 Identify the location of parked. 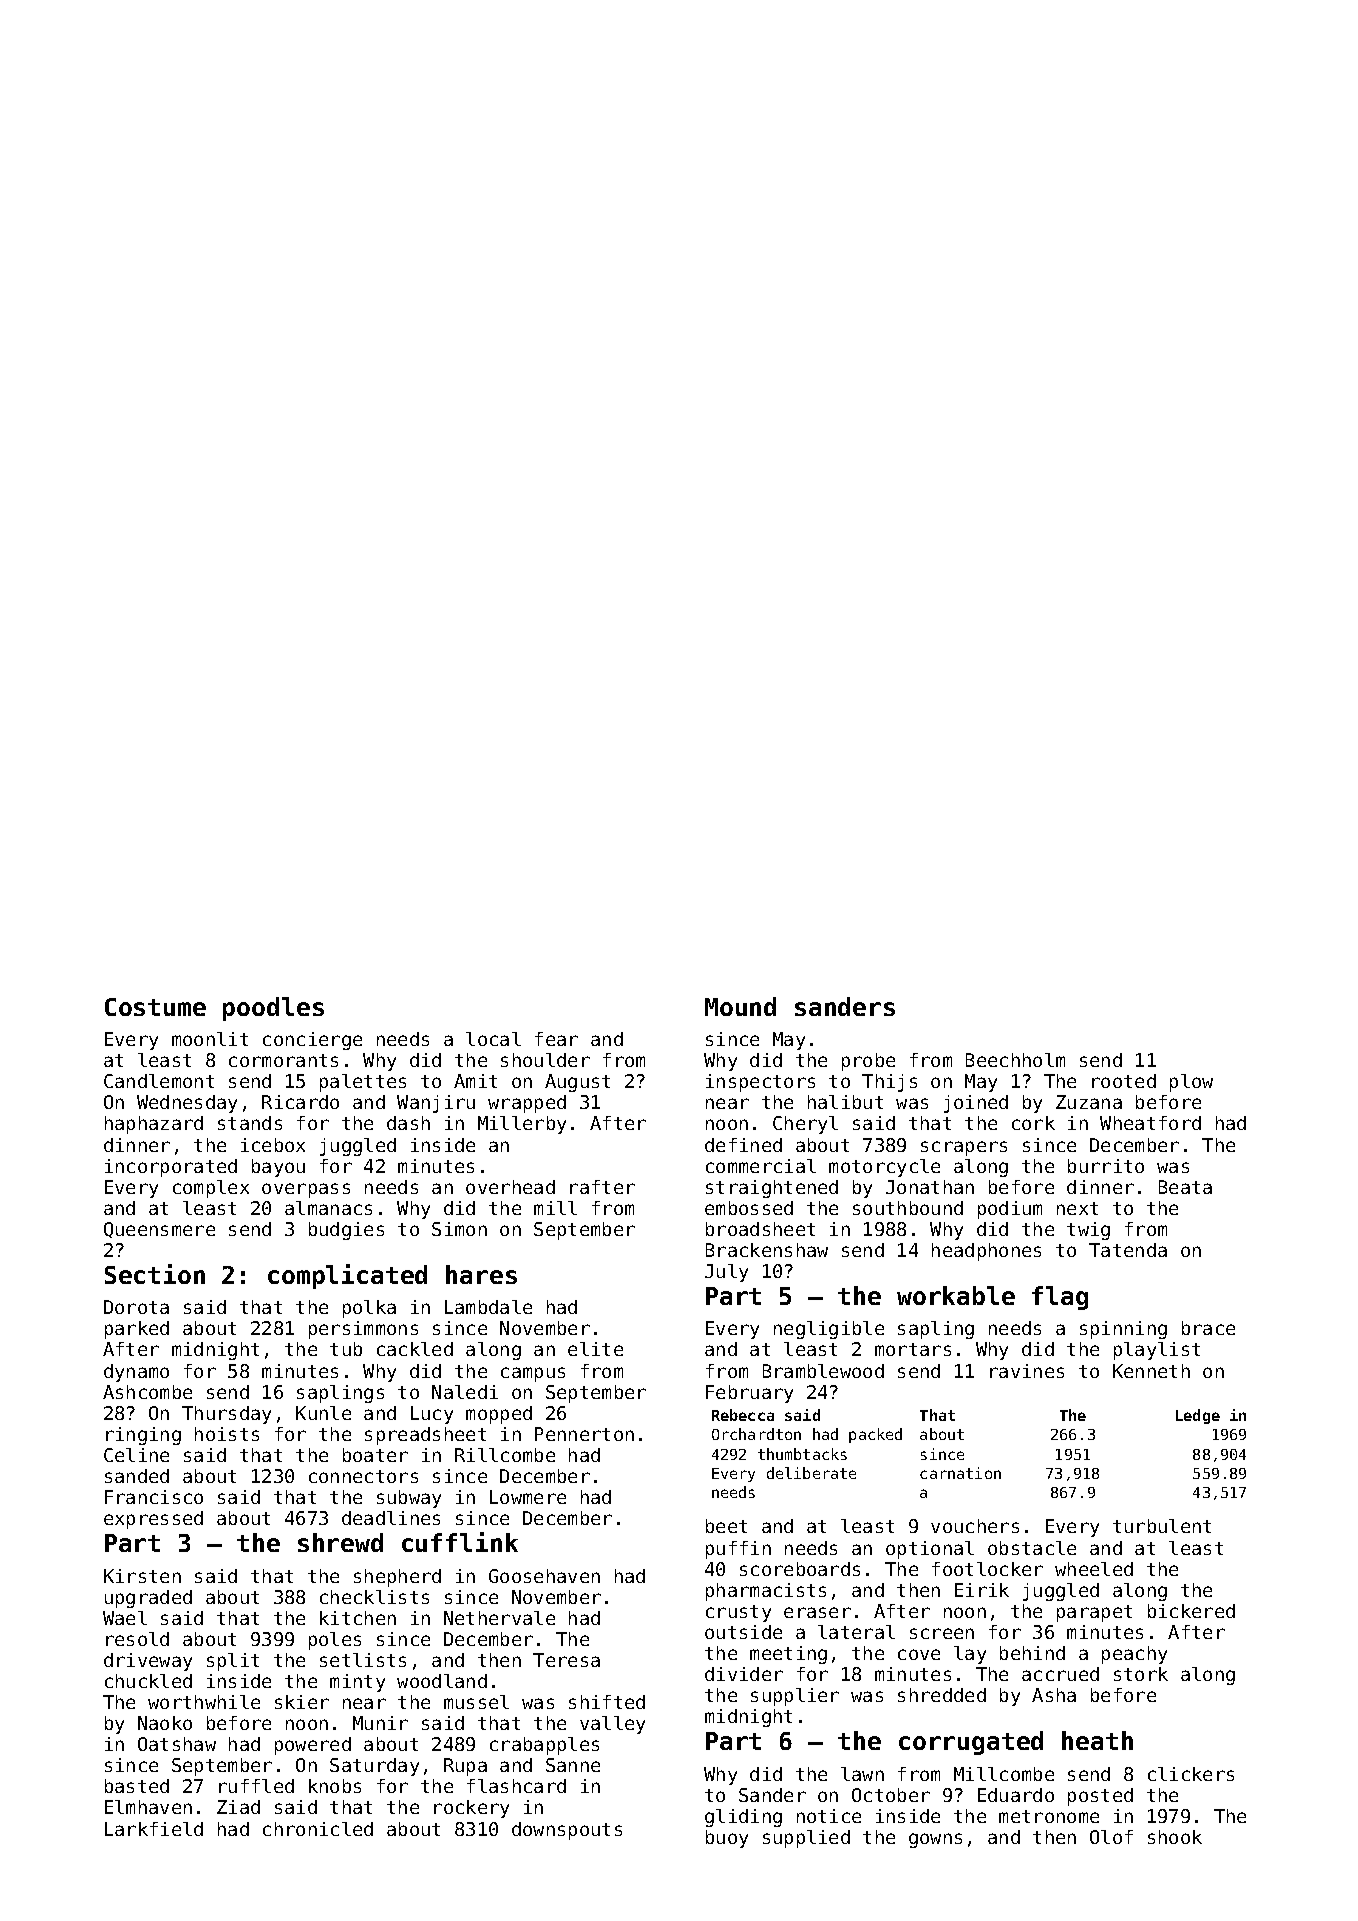
(137, 1330).
